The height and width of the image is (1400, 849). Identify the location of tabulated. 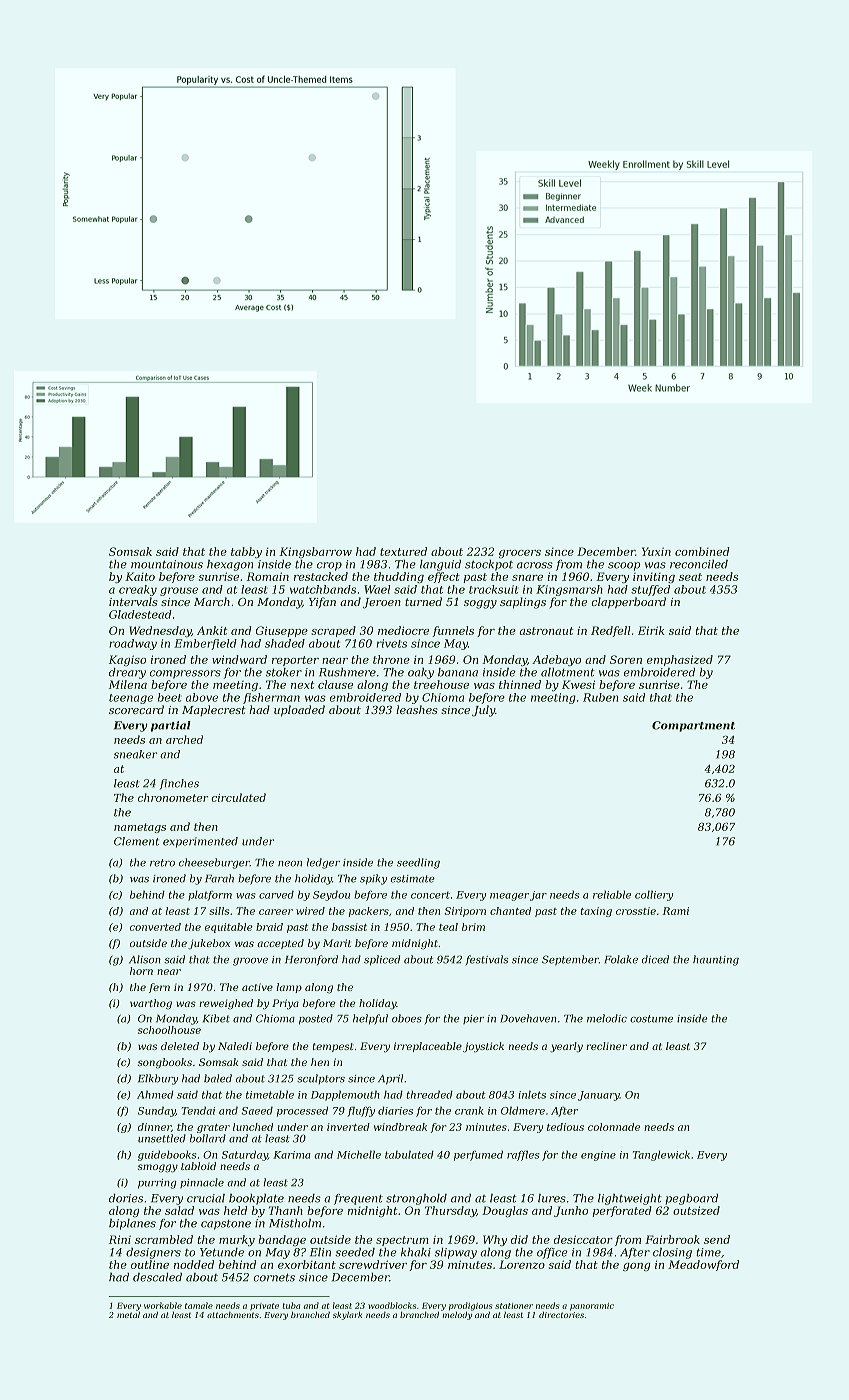
(409, 1154).
